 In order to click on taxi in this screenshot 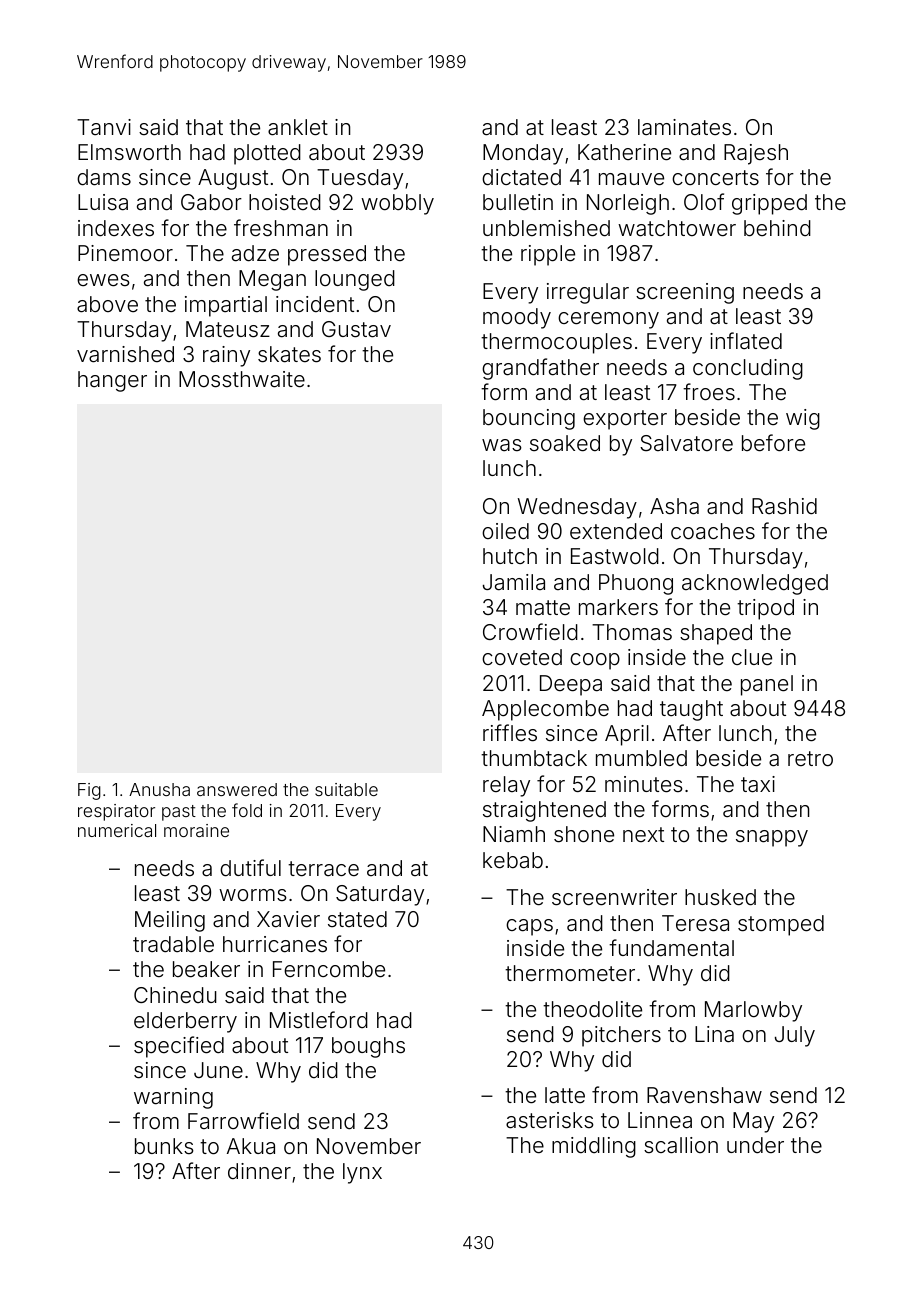, I will do `click(758, 784)`.
